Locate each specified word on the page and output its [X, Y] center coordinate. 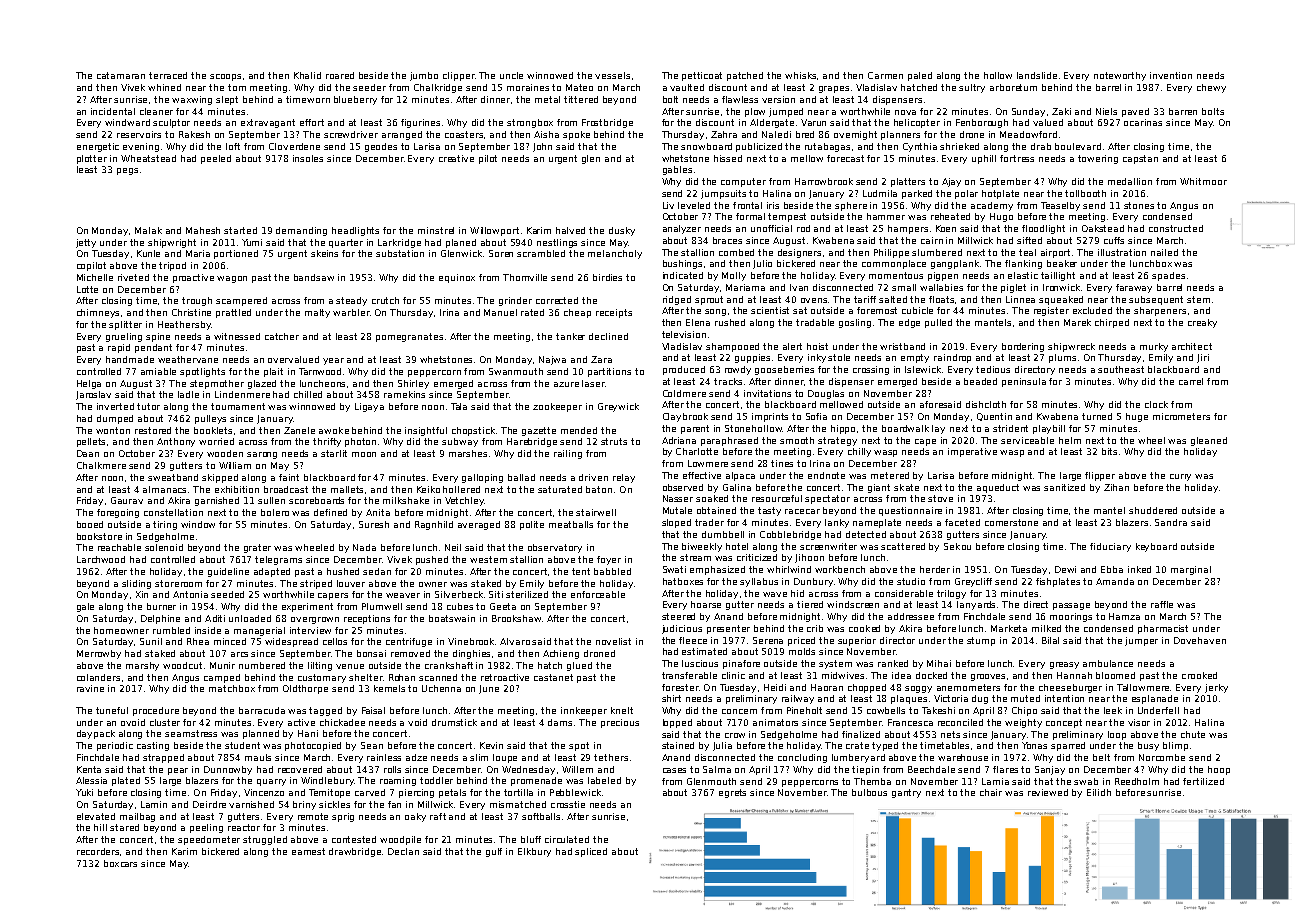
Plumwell [382, 606]
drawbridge [356, 852]
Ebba [1112, 569]
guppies [752, 358]
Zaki [1061, 111]
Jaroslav [93, 395]
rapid [119, 348]
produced [684, 370]
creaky [1202, 323]
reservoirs [139, 134]
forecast [845, 158]
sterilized [527, 594]
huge [1137, 417]
